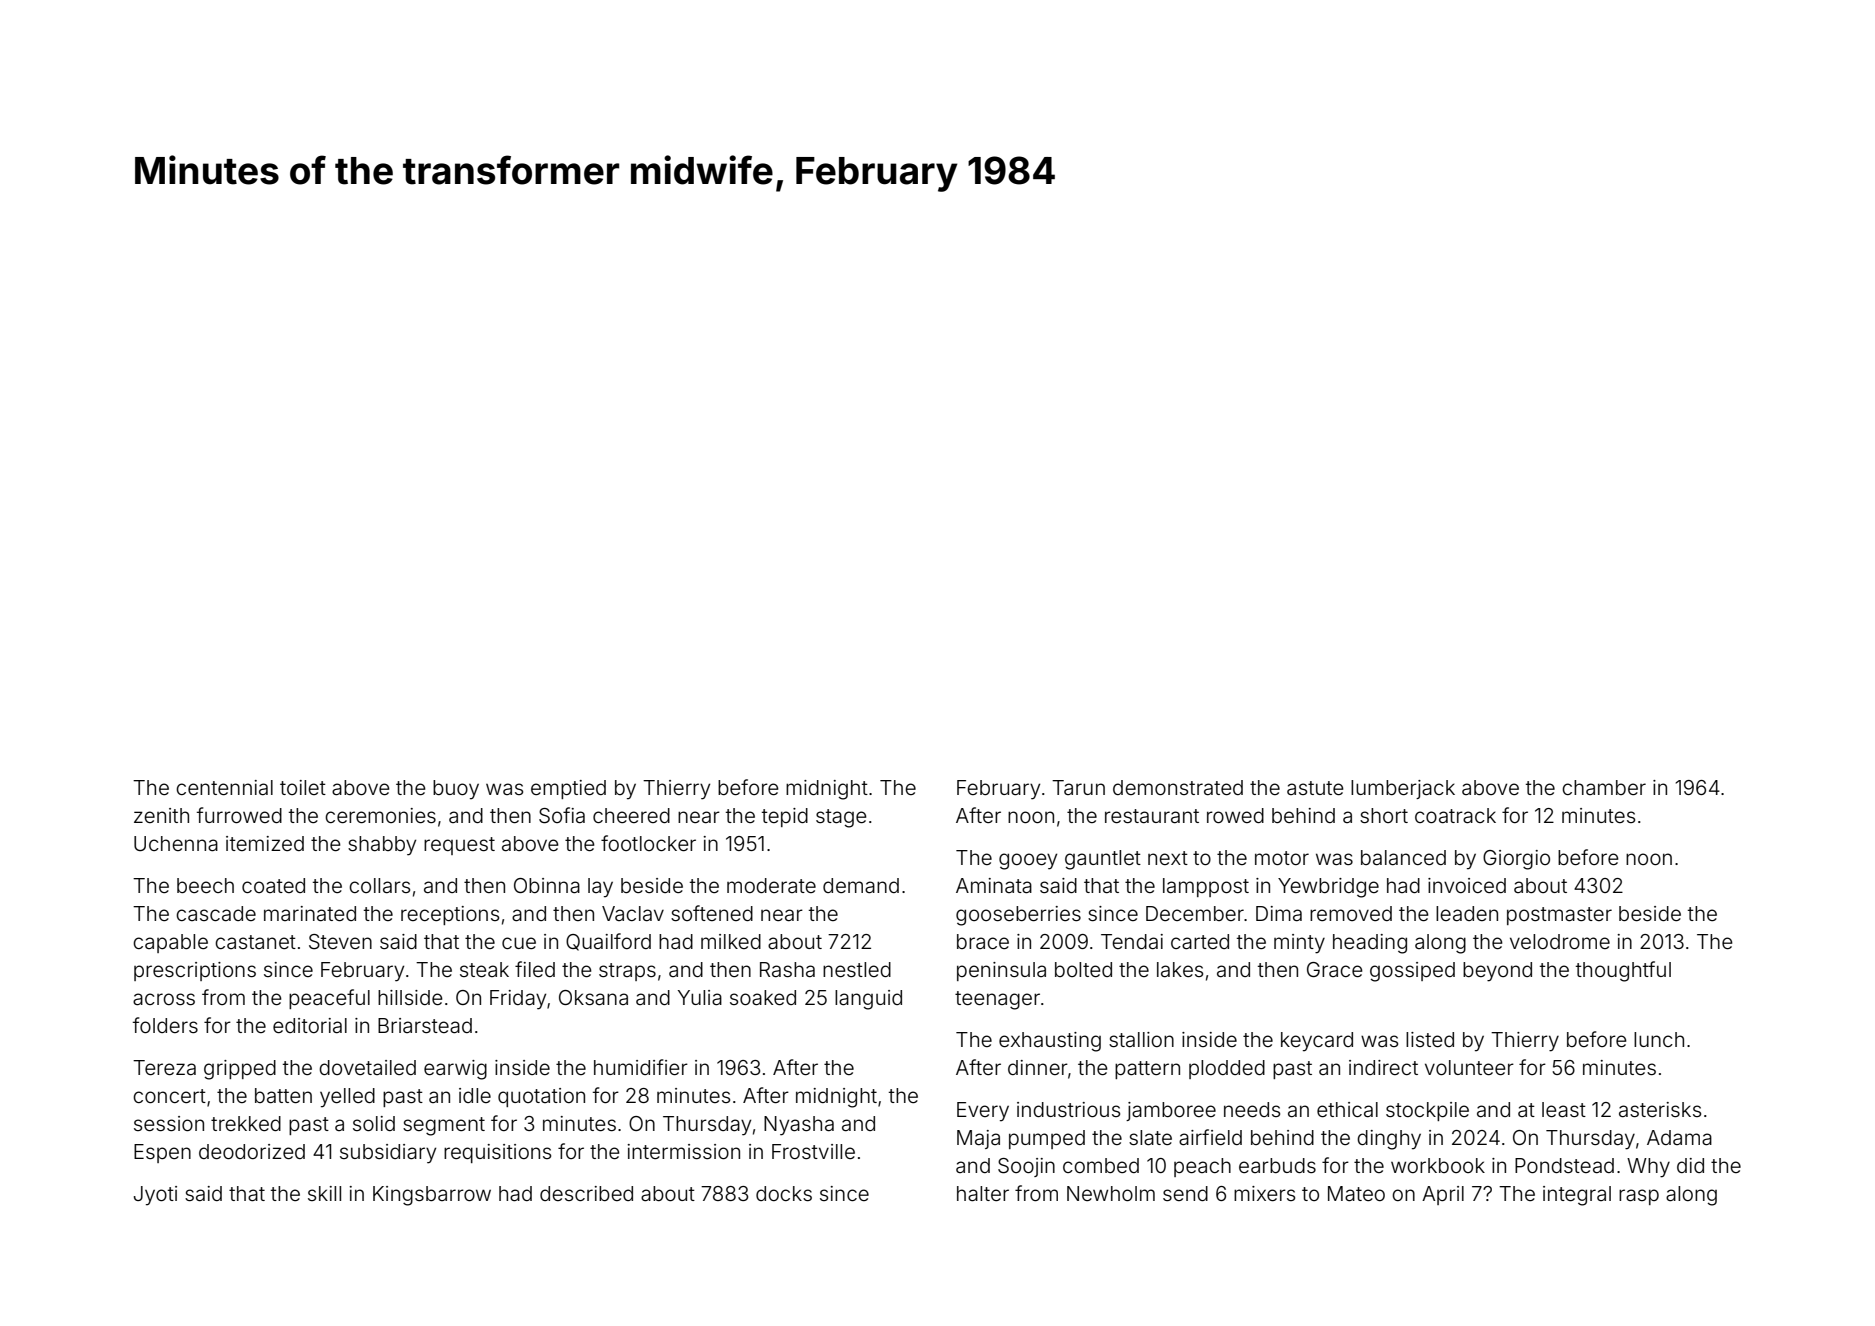 This image has width=1875, height=1326. What do you see at coordinates (600, 887) in the image?
I see `lay` at bounding box center [600, 887].
